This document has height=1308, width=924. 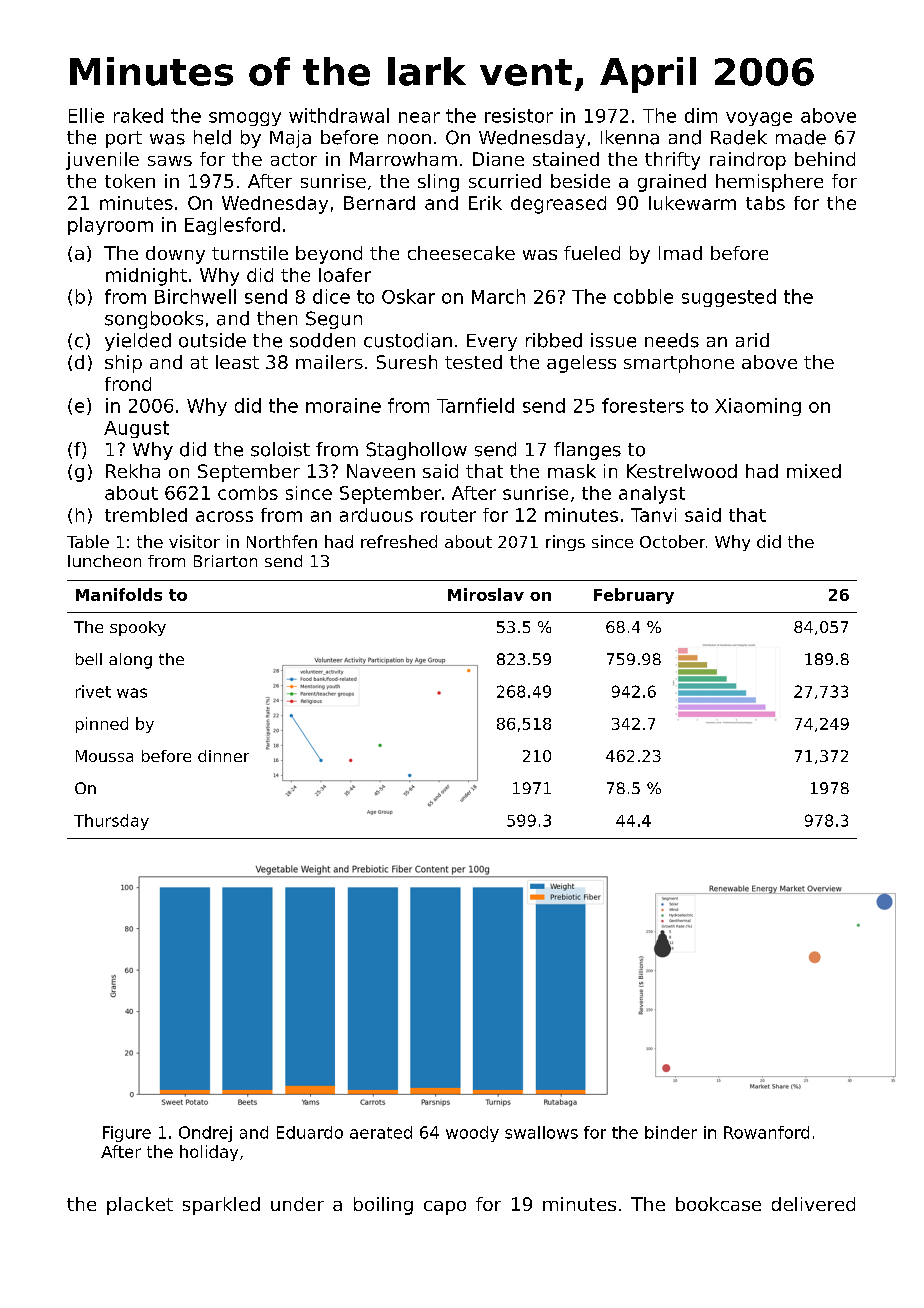 What do you see at coordinates (766, 1132) in the document?
I see `Rowanford` at bounding box center [766, 1132].
